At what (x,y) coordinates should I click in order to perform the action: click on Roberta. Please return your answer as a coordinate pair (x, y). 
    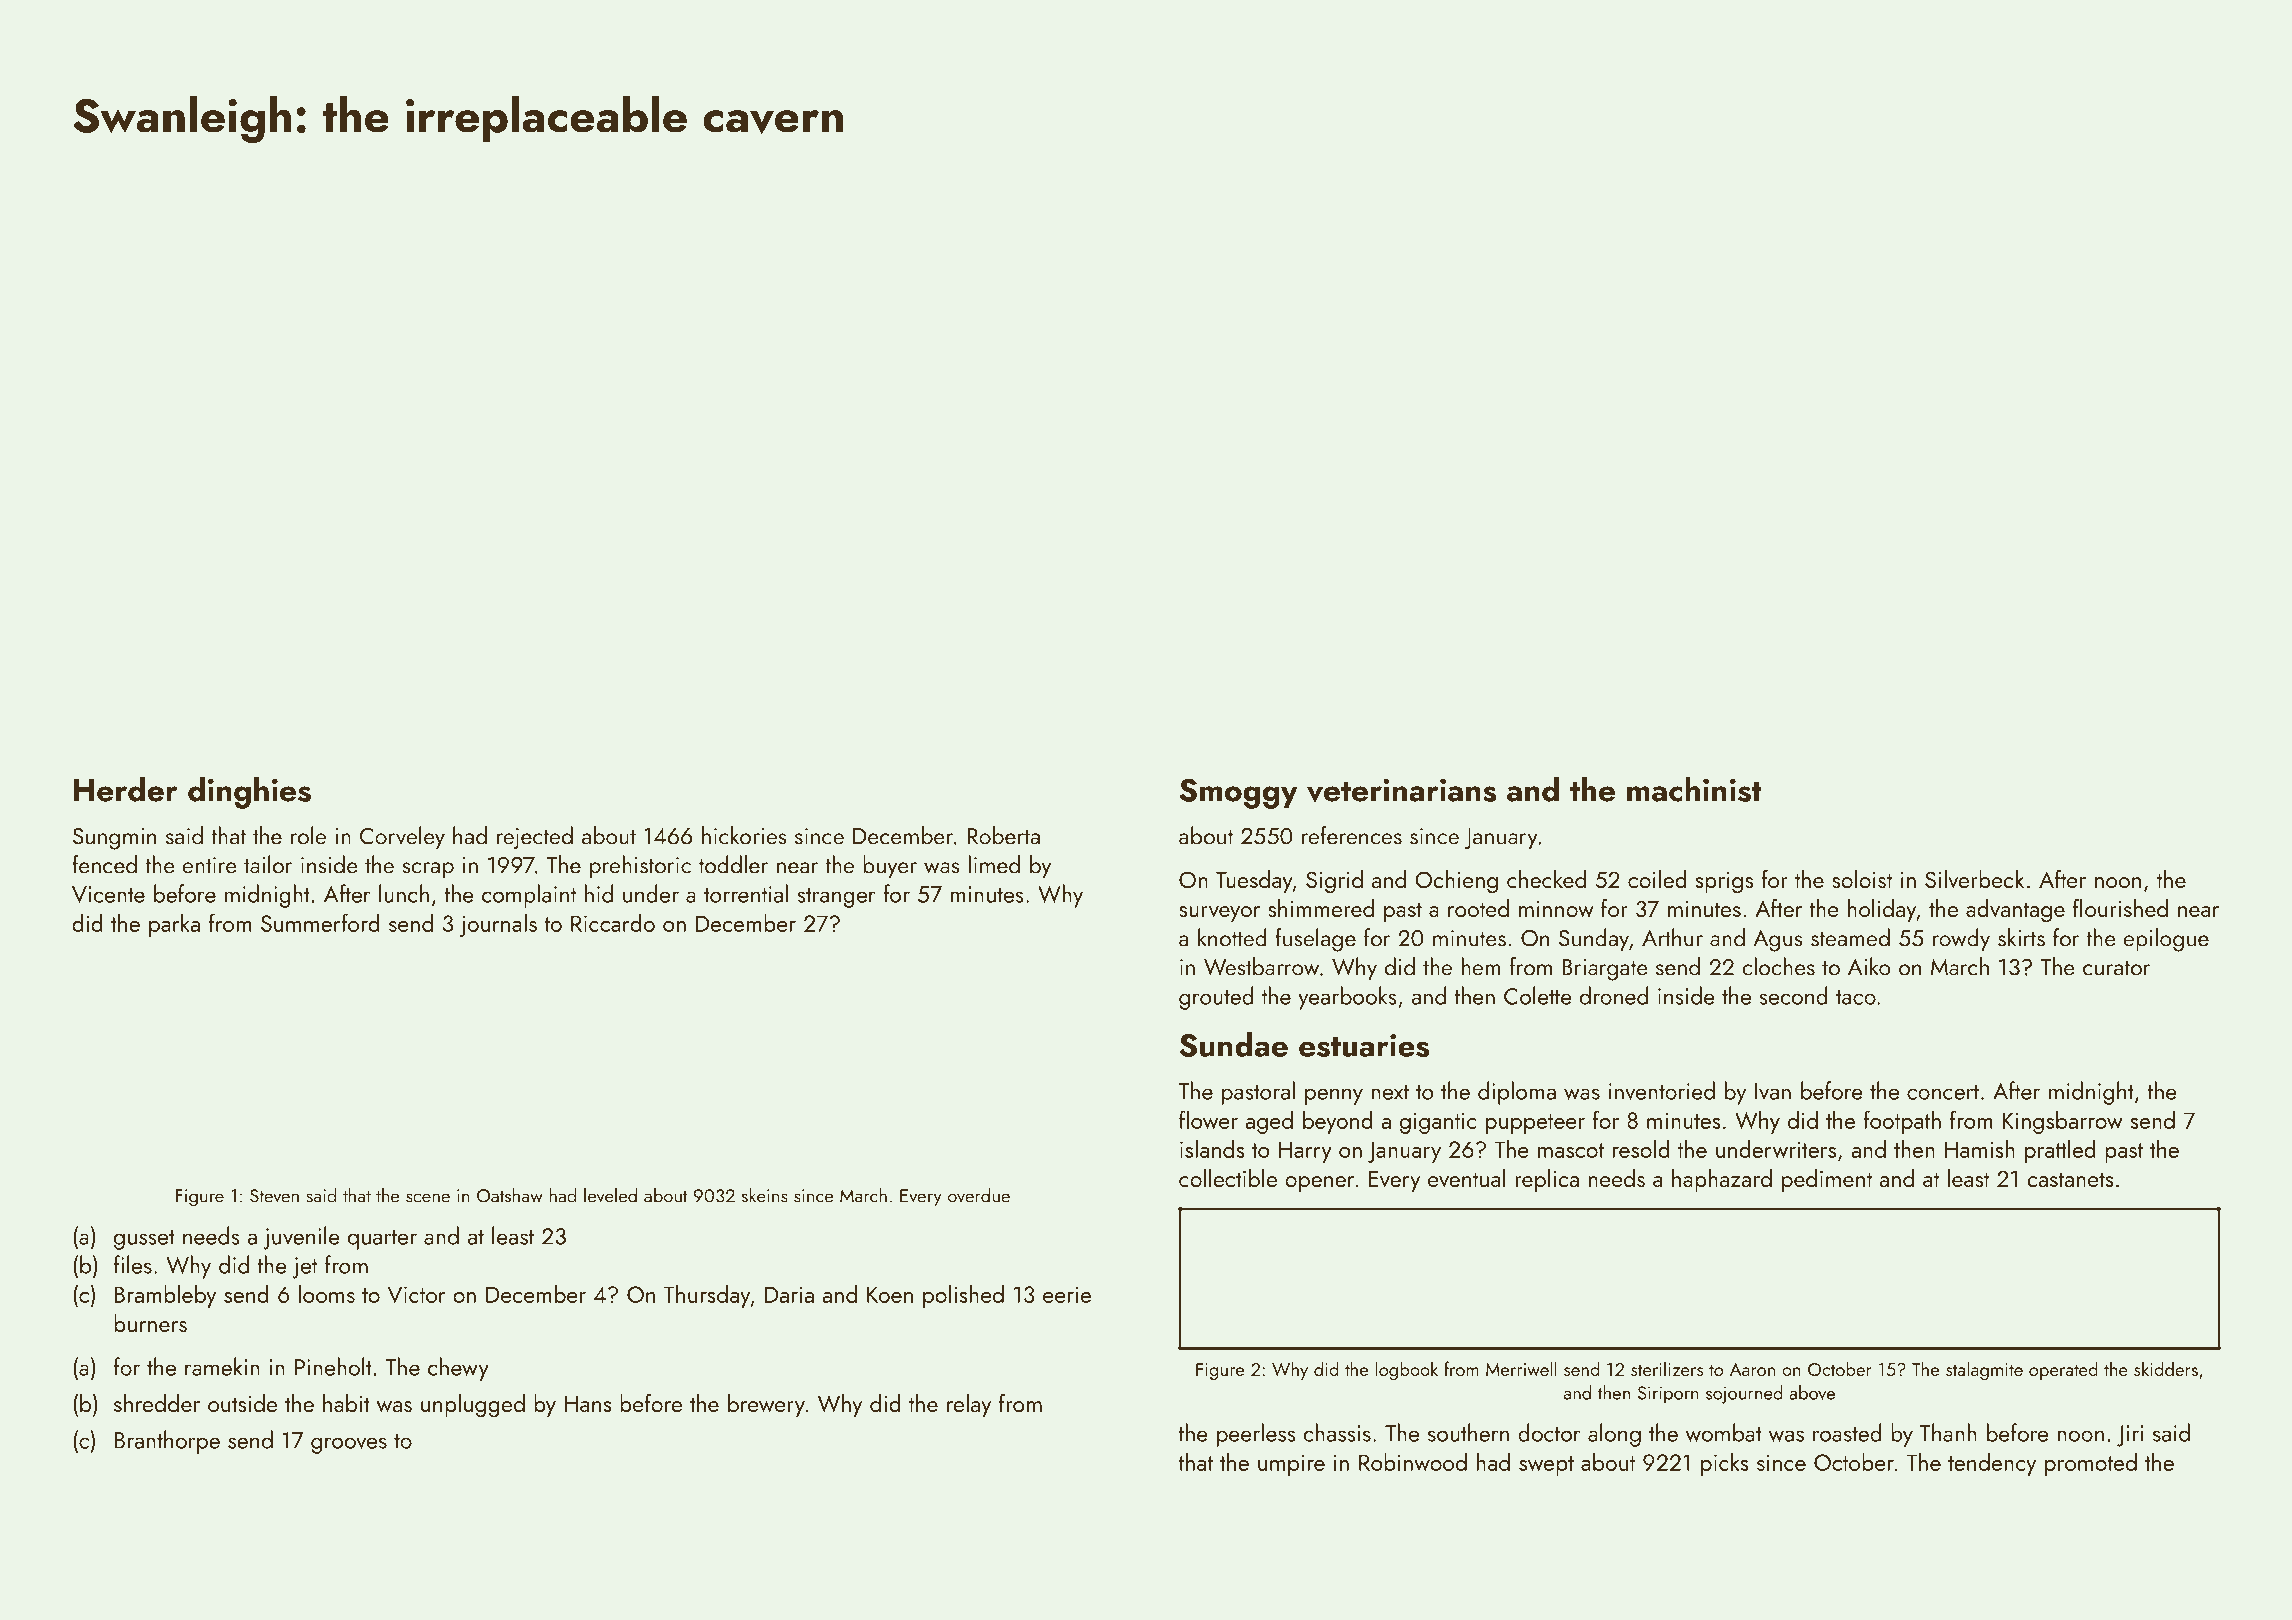
    Looking at the image, I should click on (1003, 835).
